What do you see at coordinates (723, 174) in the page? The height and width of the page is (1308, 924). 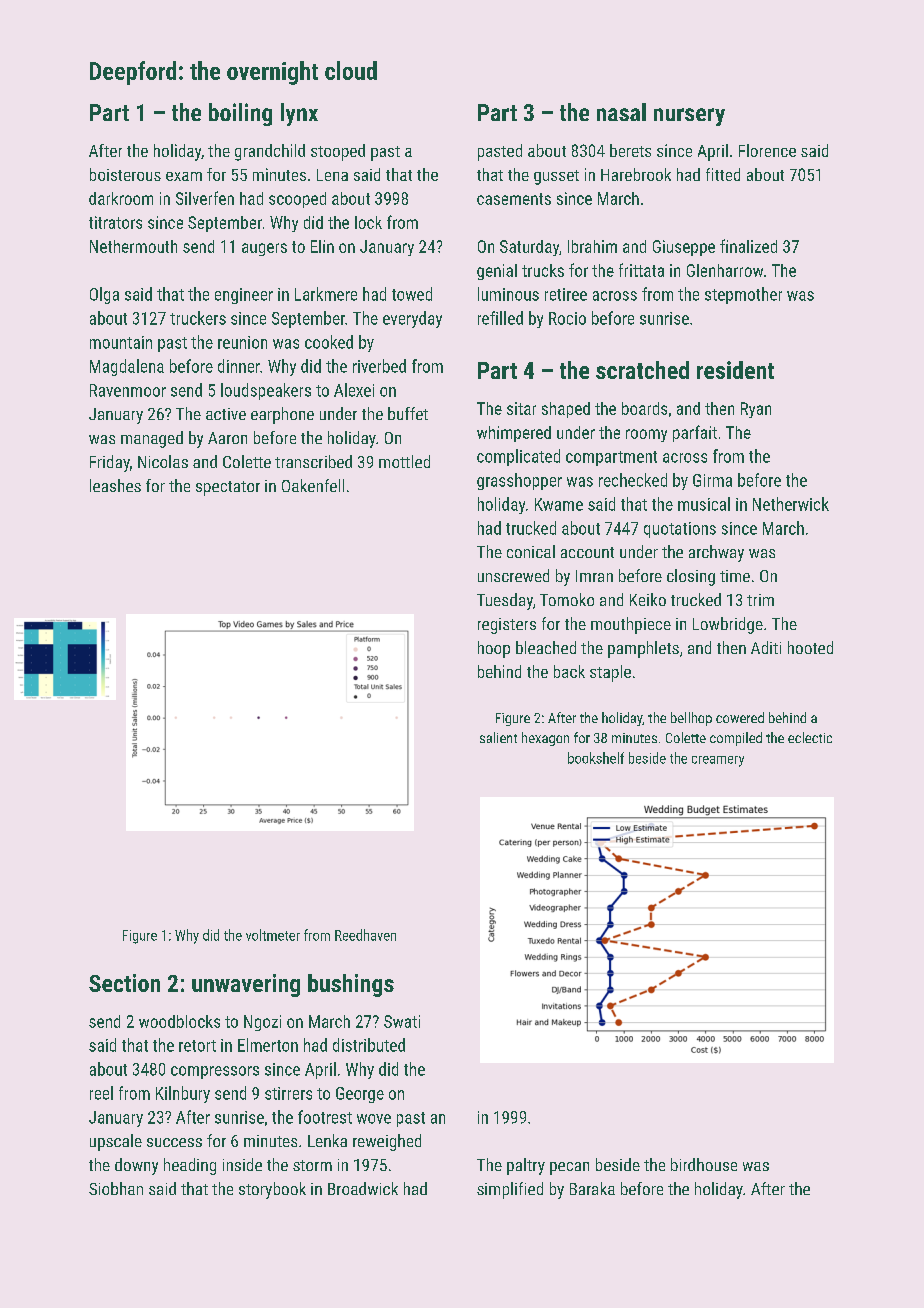 I see `fitted` at bounding box center [723, 174].
